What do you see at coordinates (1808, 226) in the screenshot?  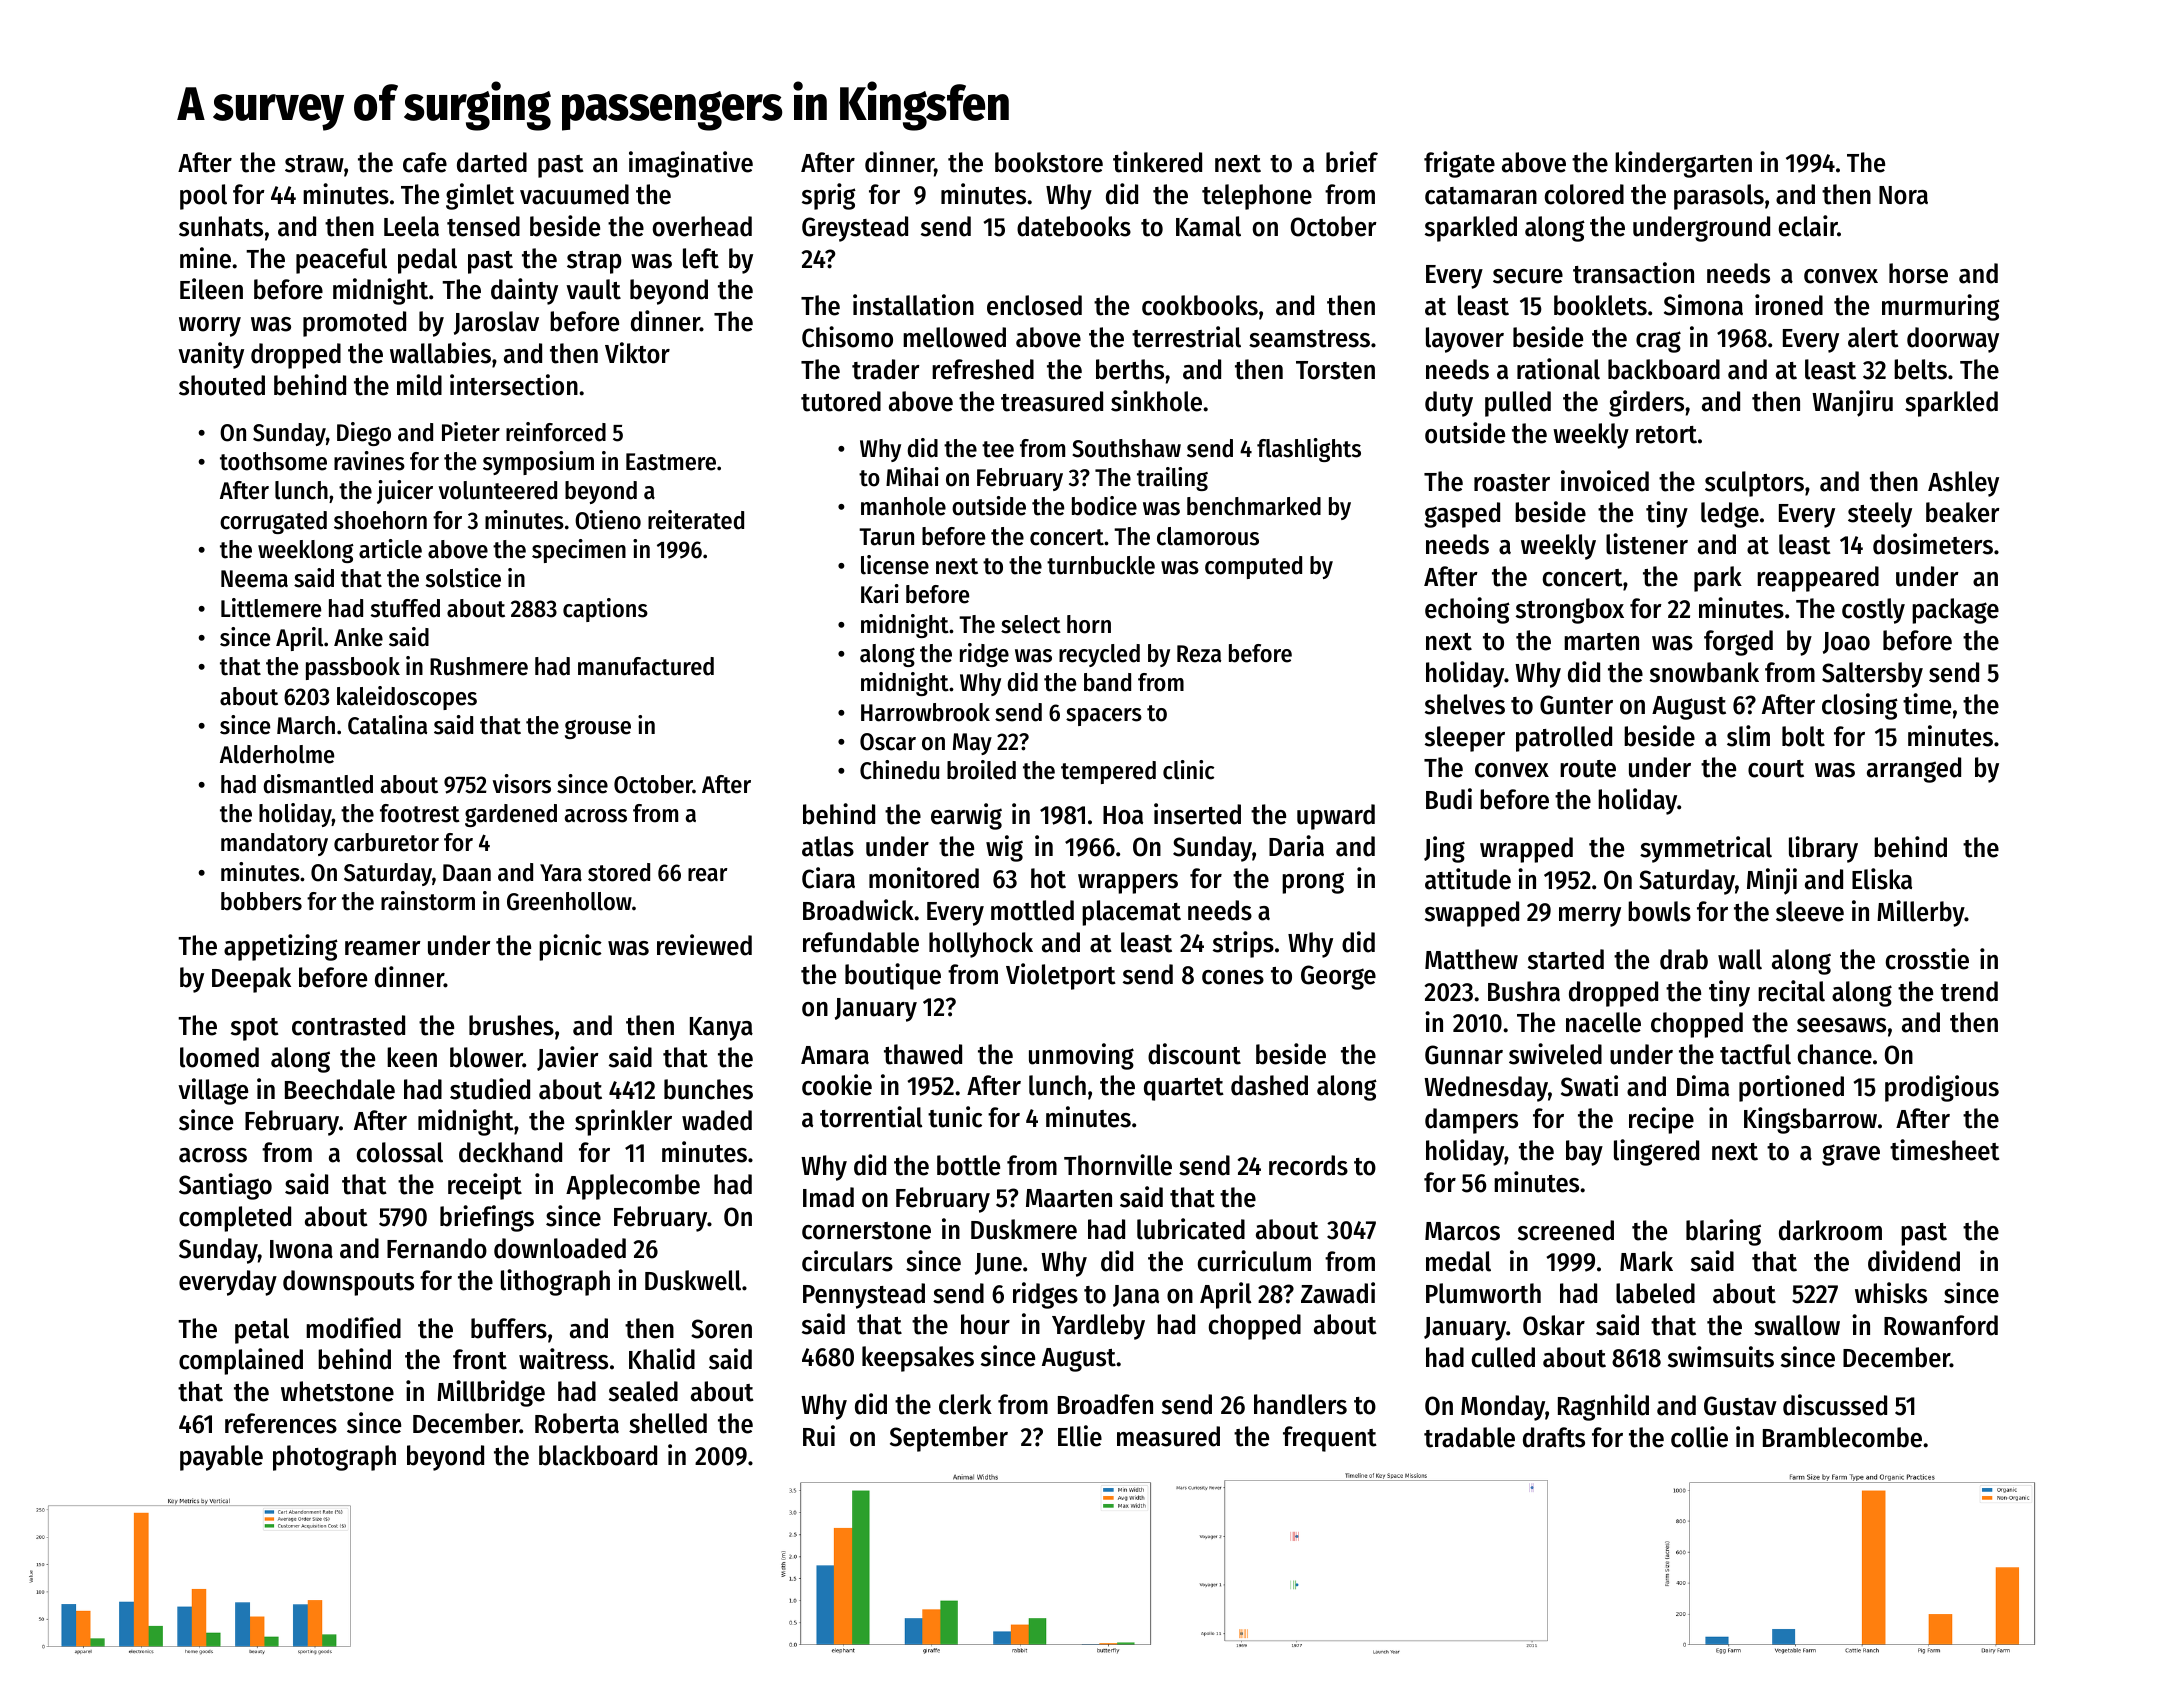 I see `eclair` at bounding box center [1808, 226].
